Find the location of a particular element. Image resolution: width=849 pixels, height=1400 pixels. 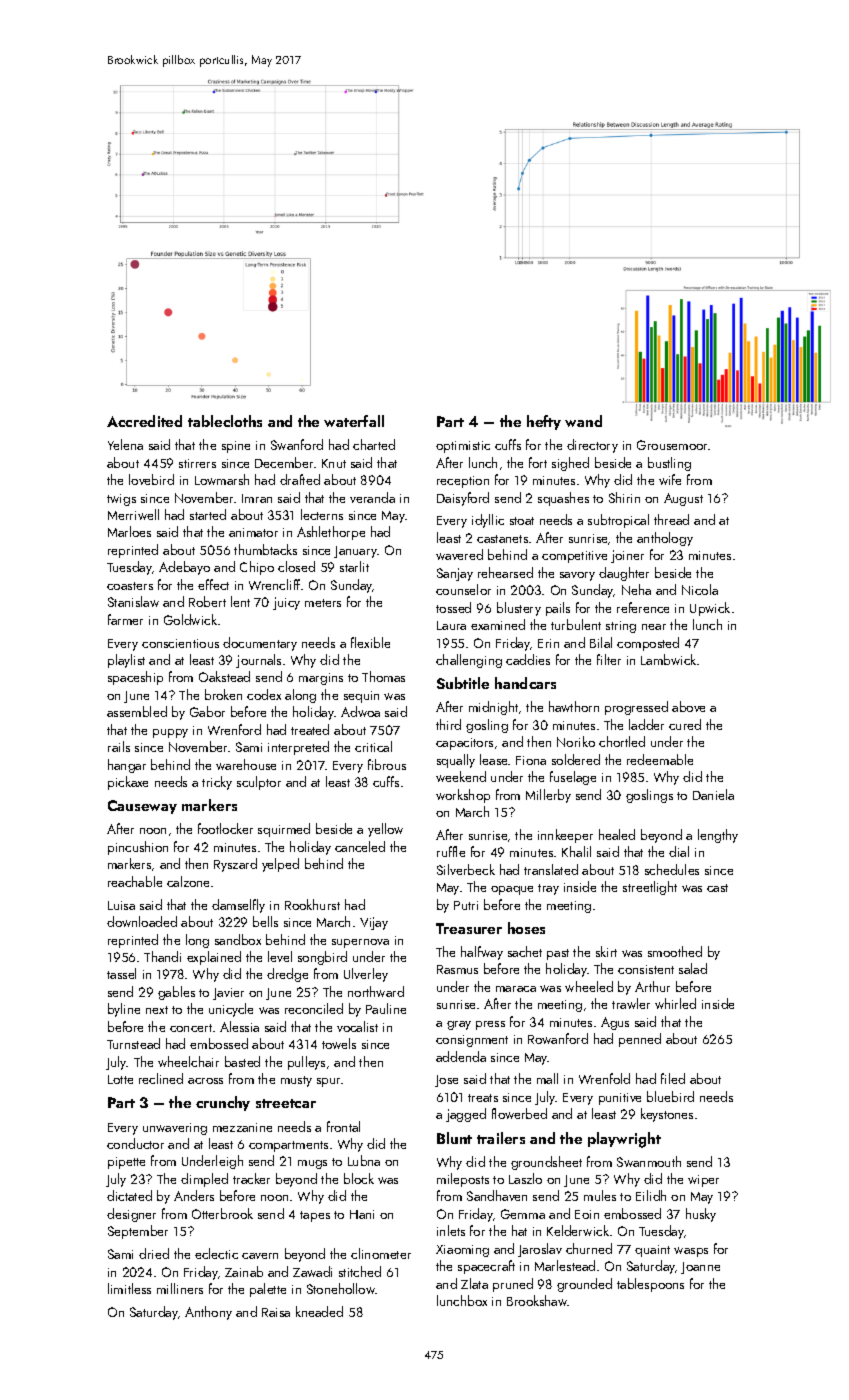

wasps is located at coordinates (691, 1252).
